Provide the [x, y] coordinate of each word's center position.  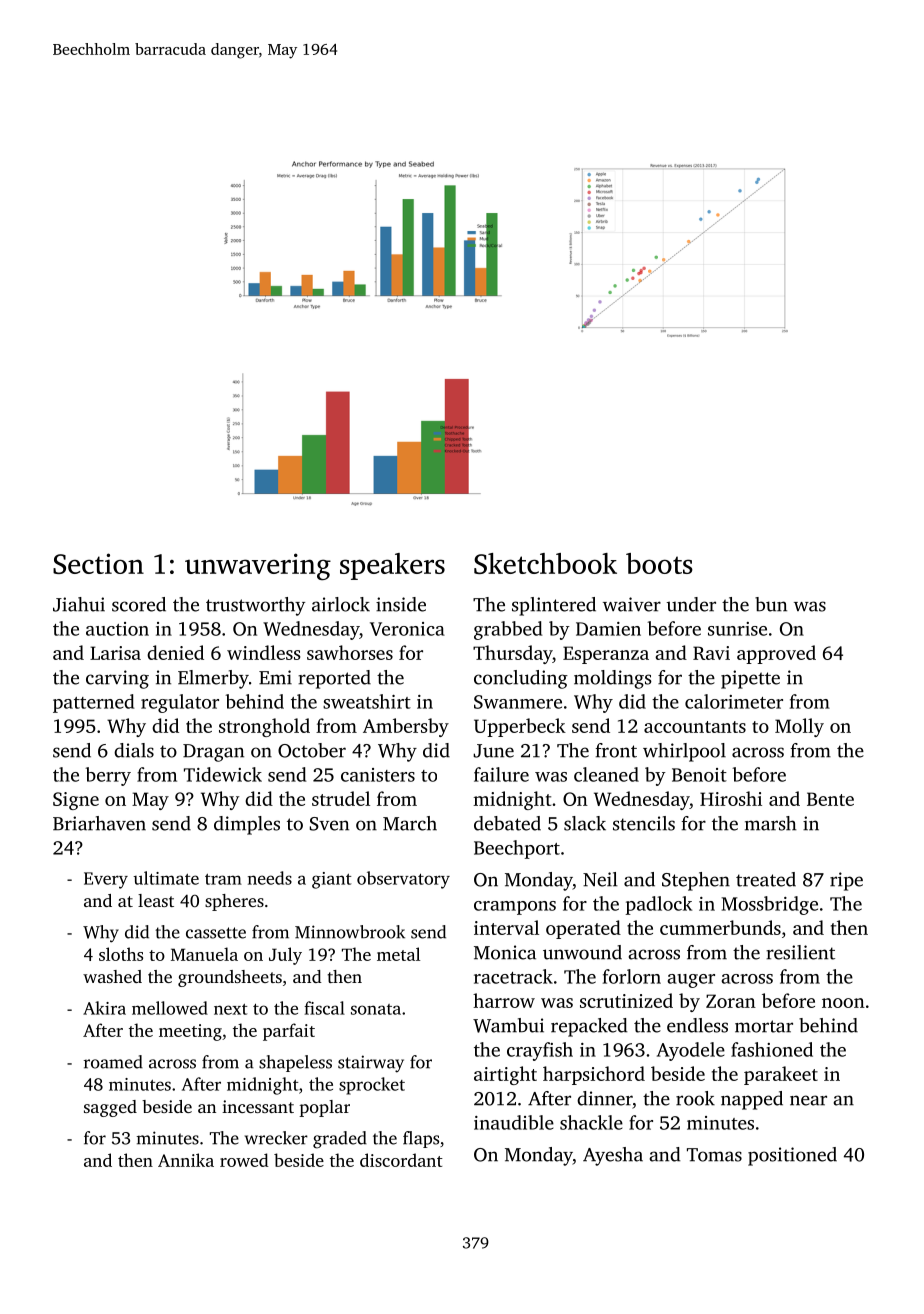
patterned [93, 703]
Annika [186, 1160]
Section [98, 563]
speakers [392, 566]
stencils [644, 823]
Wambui [508, 1025]
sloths [121, 954]
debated [507, 823]
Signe [76, 801]
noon [843, 1003]
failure [501, 774]
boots [659, 563]
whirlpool [684, 752]
